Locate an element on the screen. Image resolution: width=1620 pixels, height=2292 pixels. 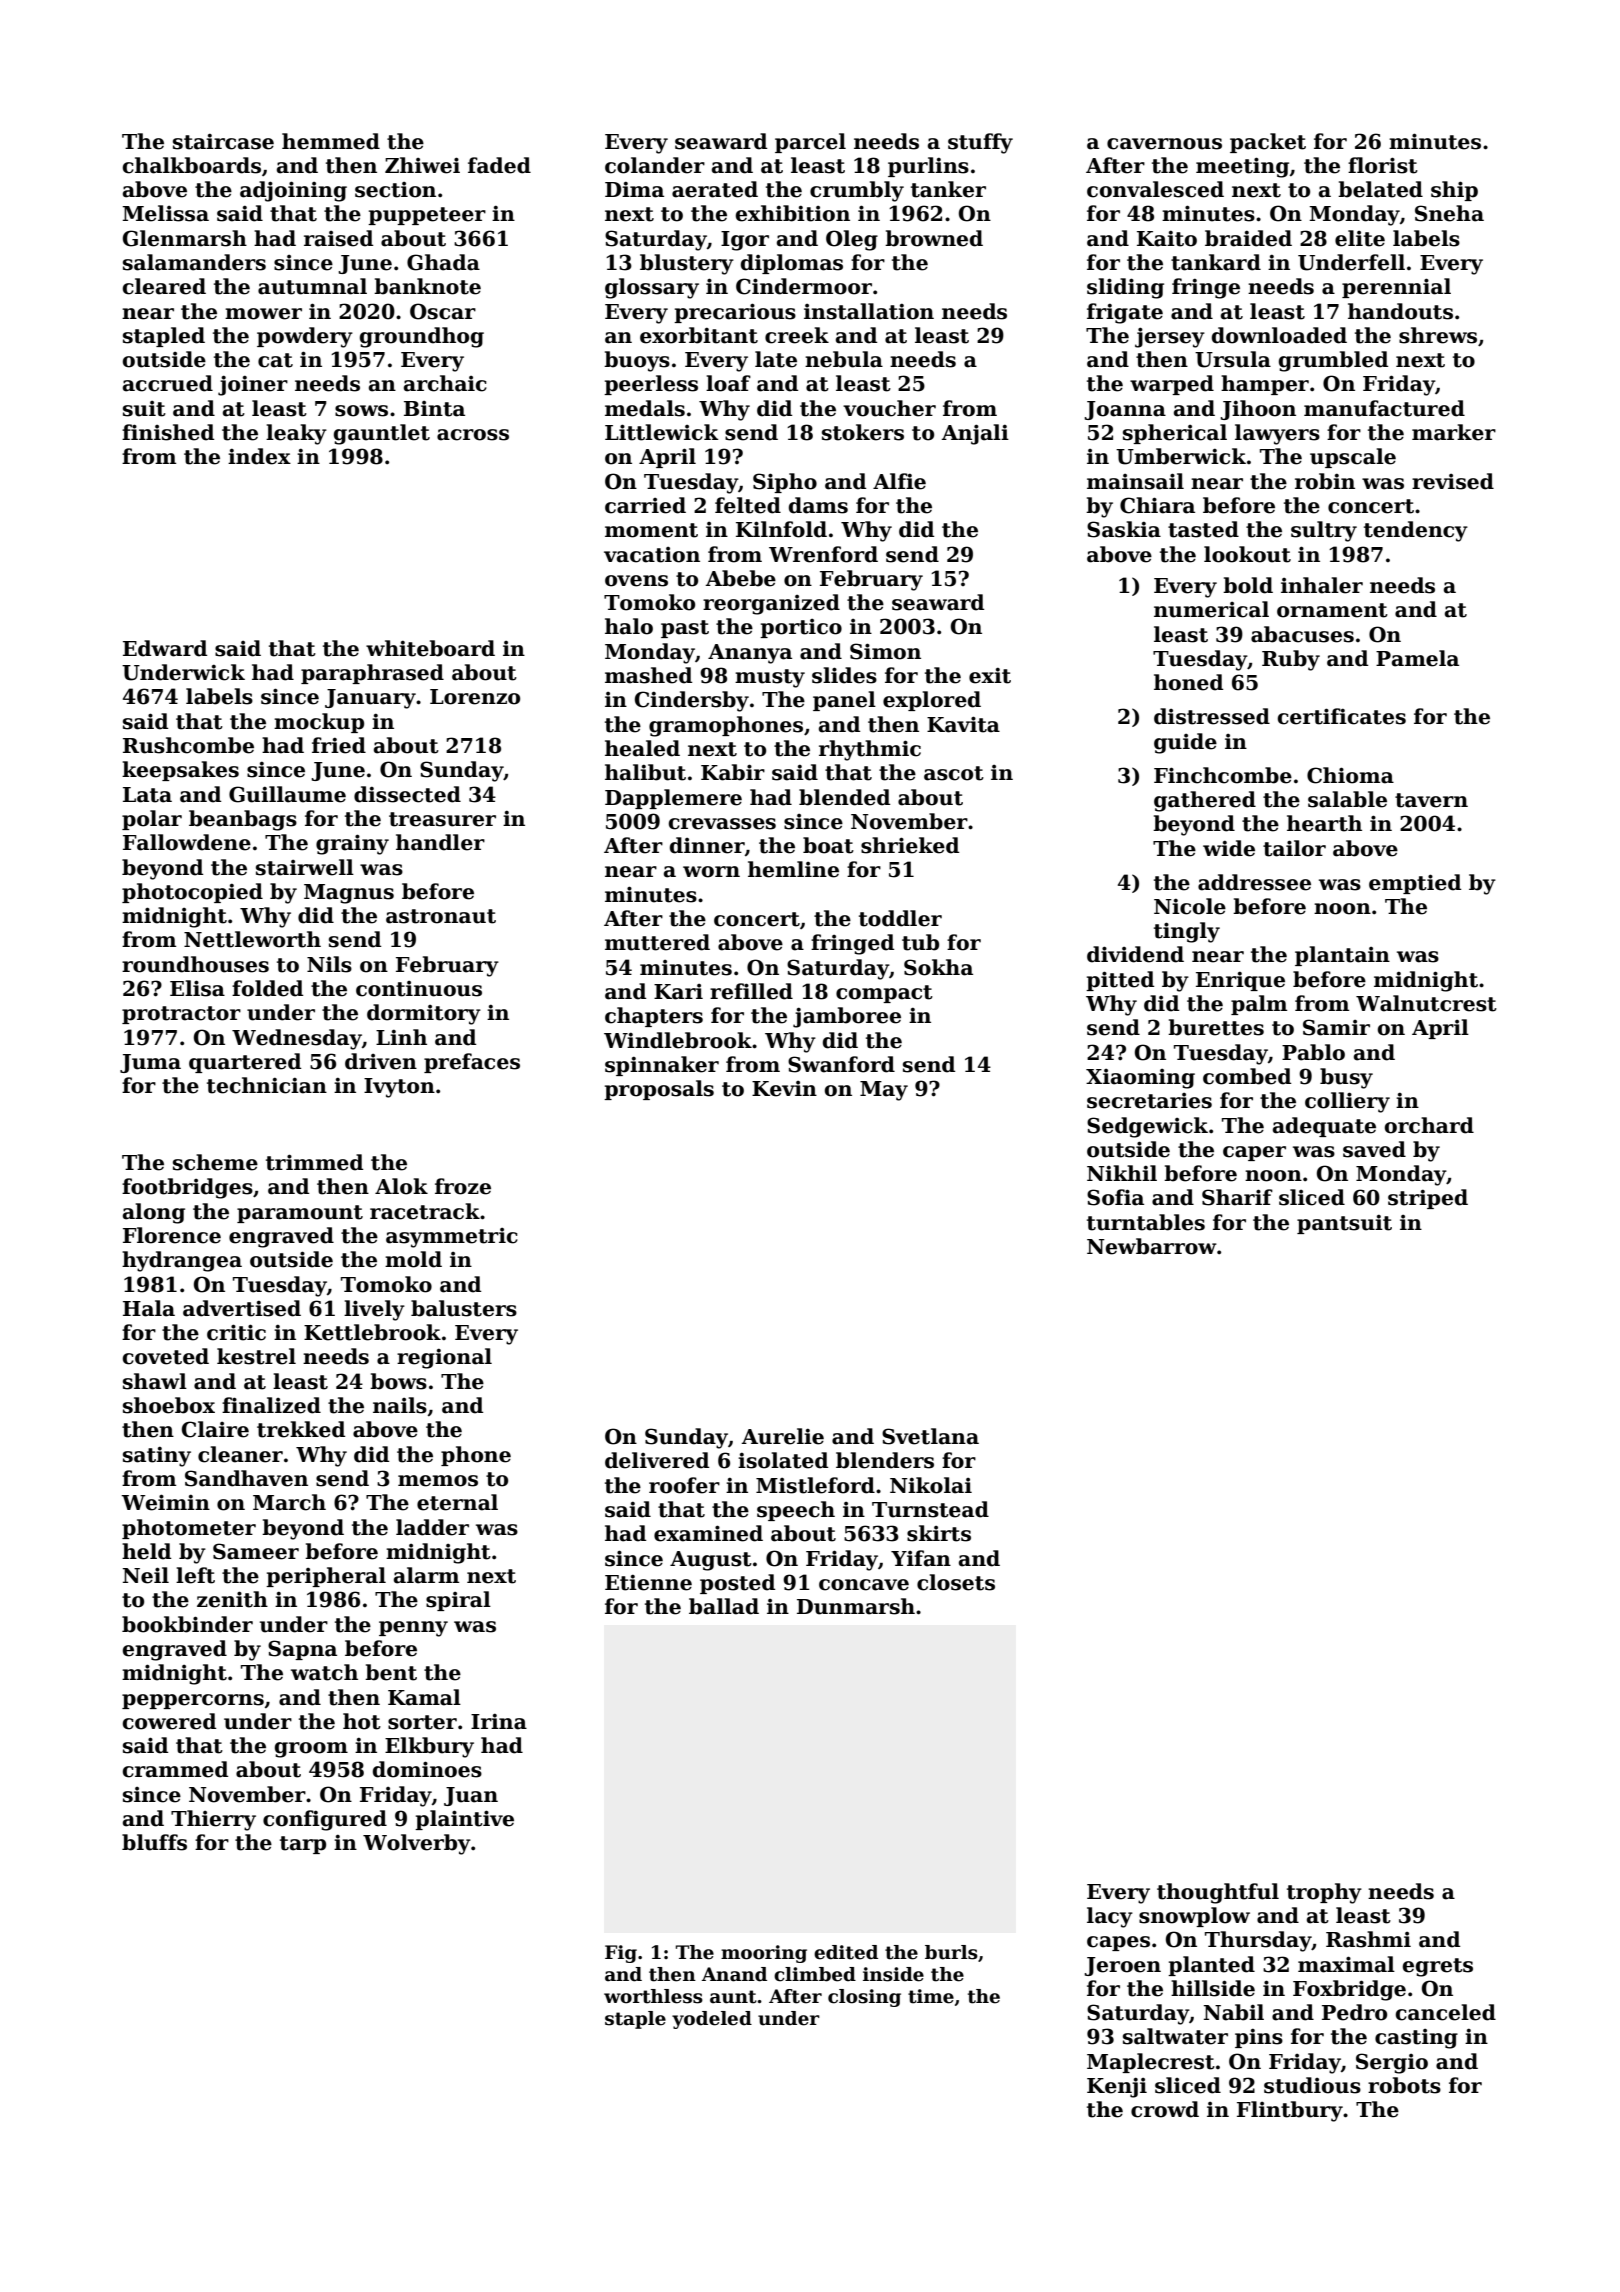
skirts is located at coordinates (939, 1533).
